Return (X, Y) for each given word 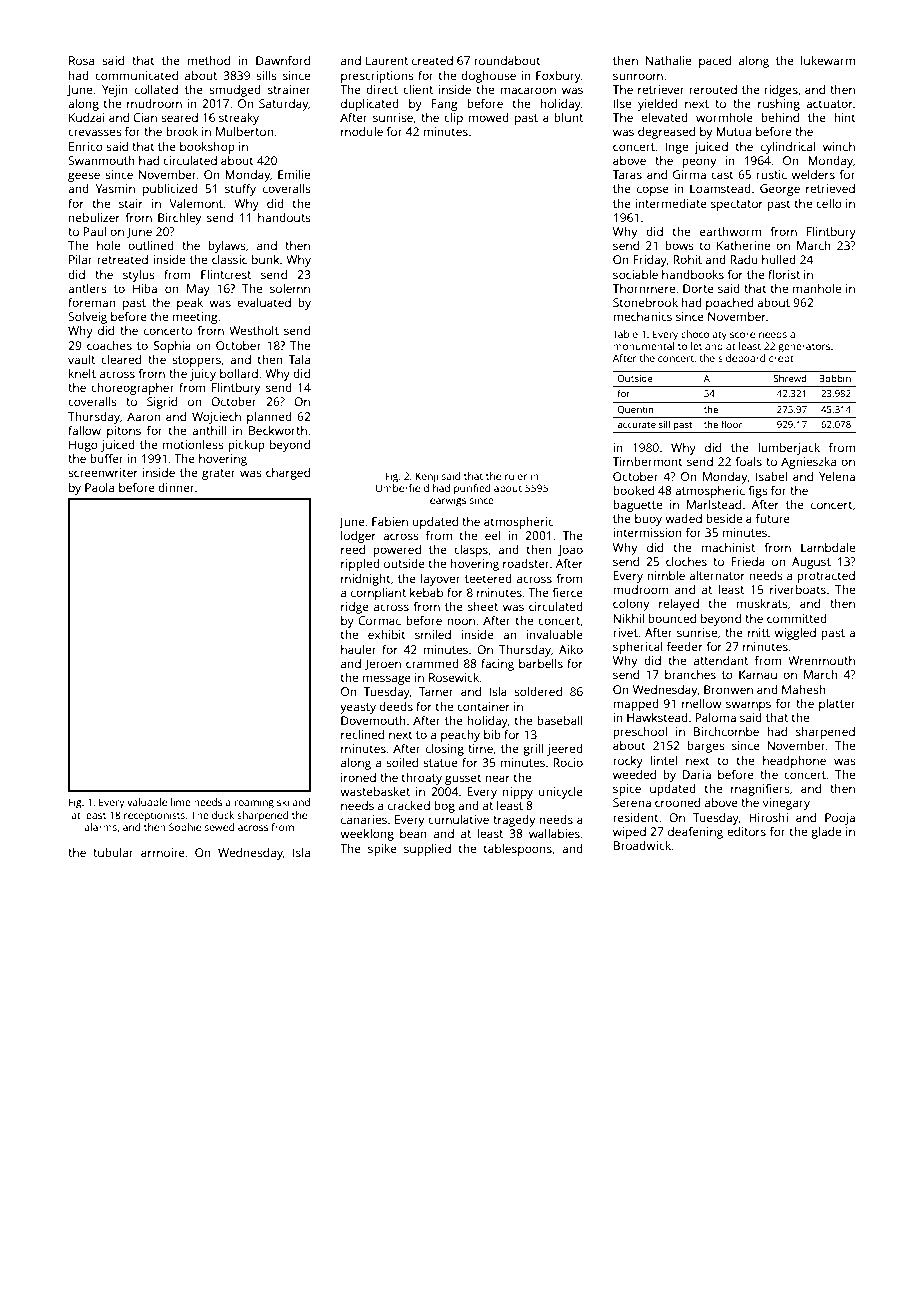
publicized (170, 190)
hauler (358, 649)
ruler (516, 476)
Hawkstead (657, 717)
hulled (779, 259)
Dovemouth (373, 720)
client (418, 89)
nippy (518, 793)
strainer (289, 89)
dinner (176, 487)
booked (633, 490)
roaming (254, 803)
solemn (290, 288)
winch (839, 146)
